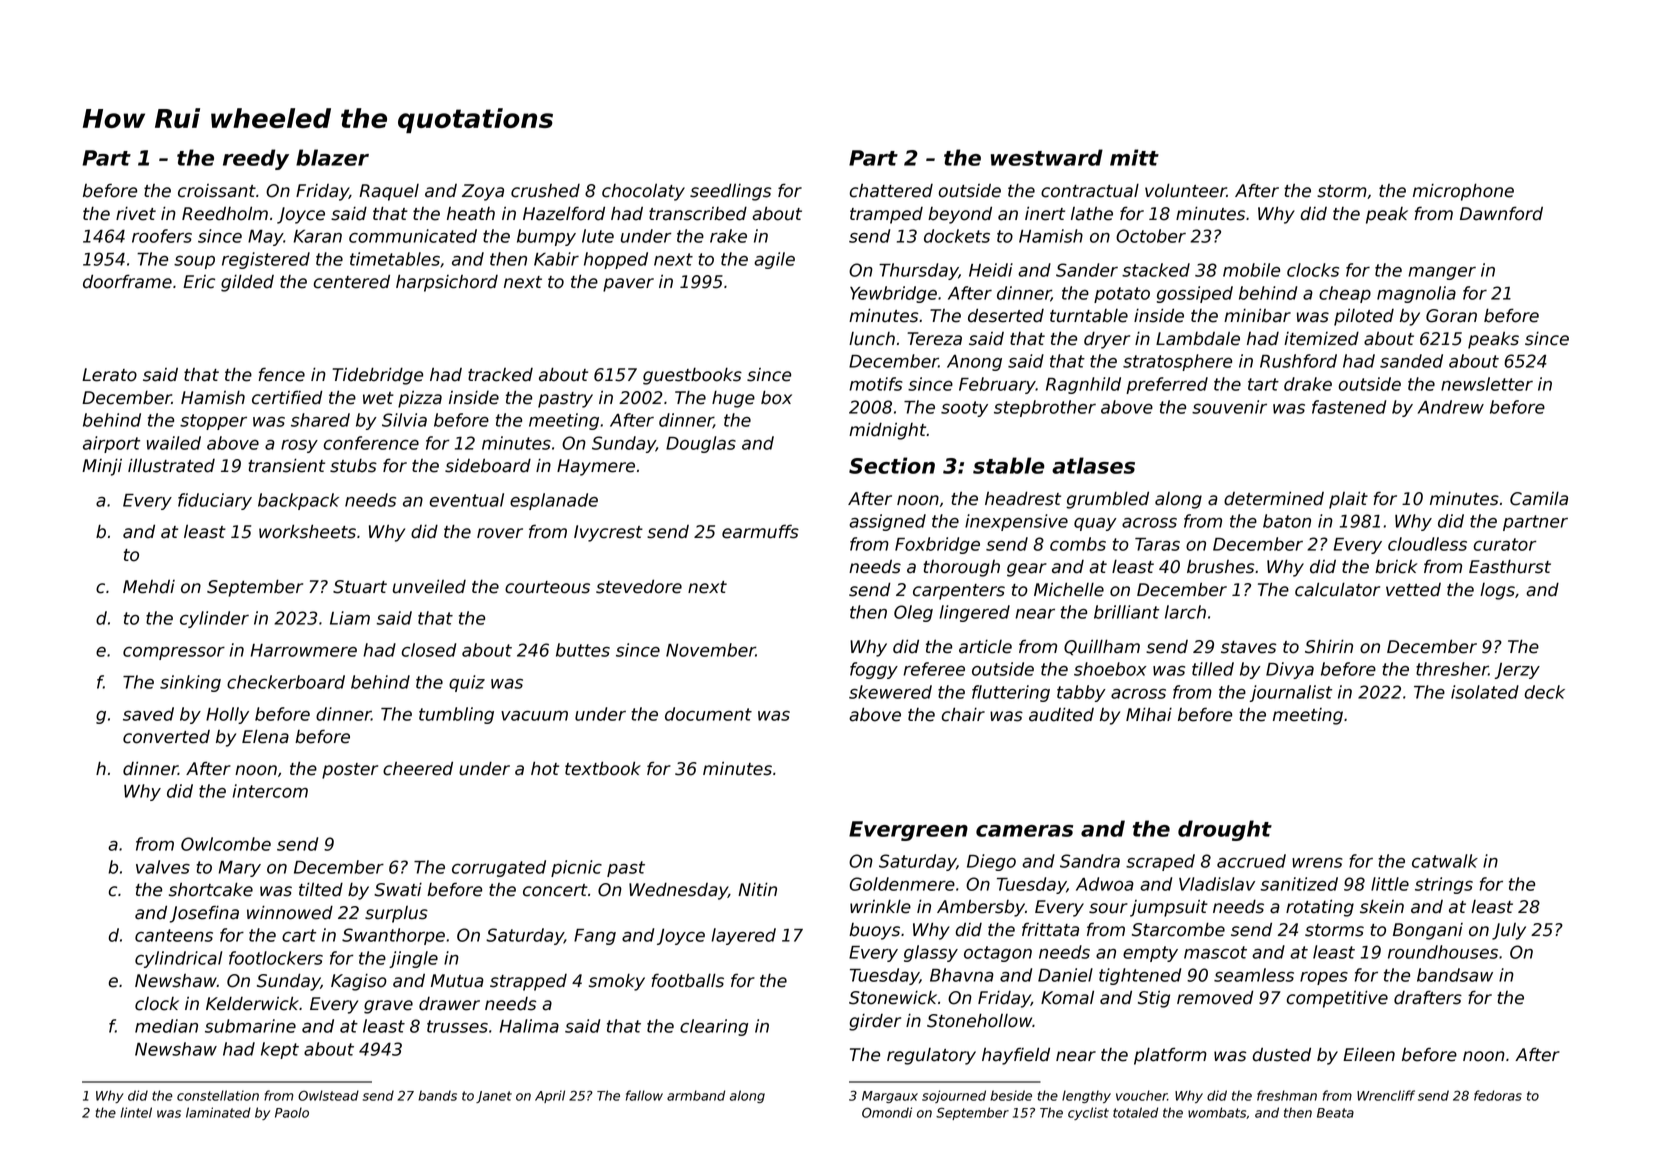  Describe the element at coordinates (696, 1095) in the screenshot. I see `armband` at that location.
